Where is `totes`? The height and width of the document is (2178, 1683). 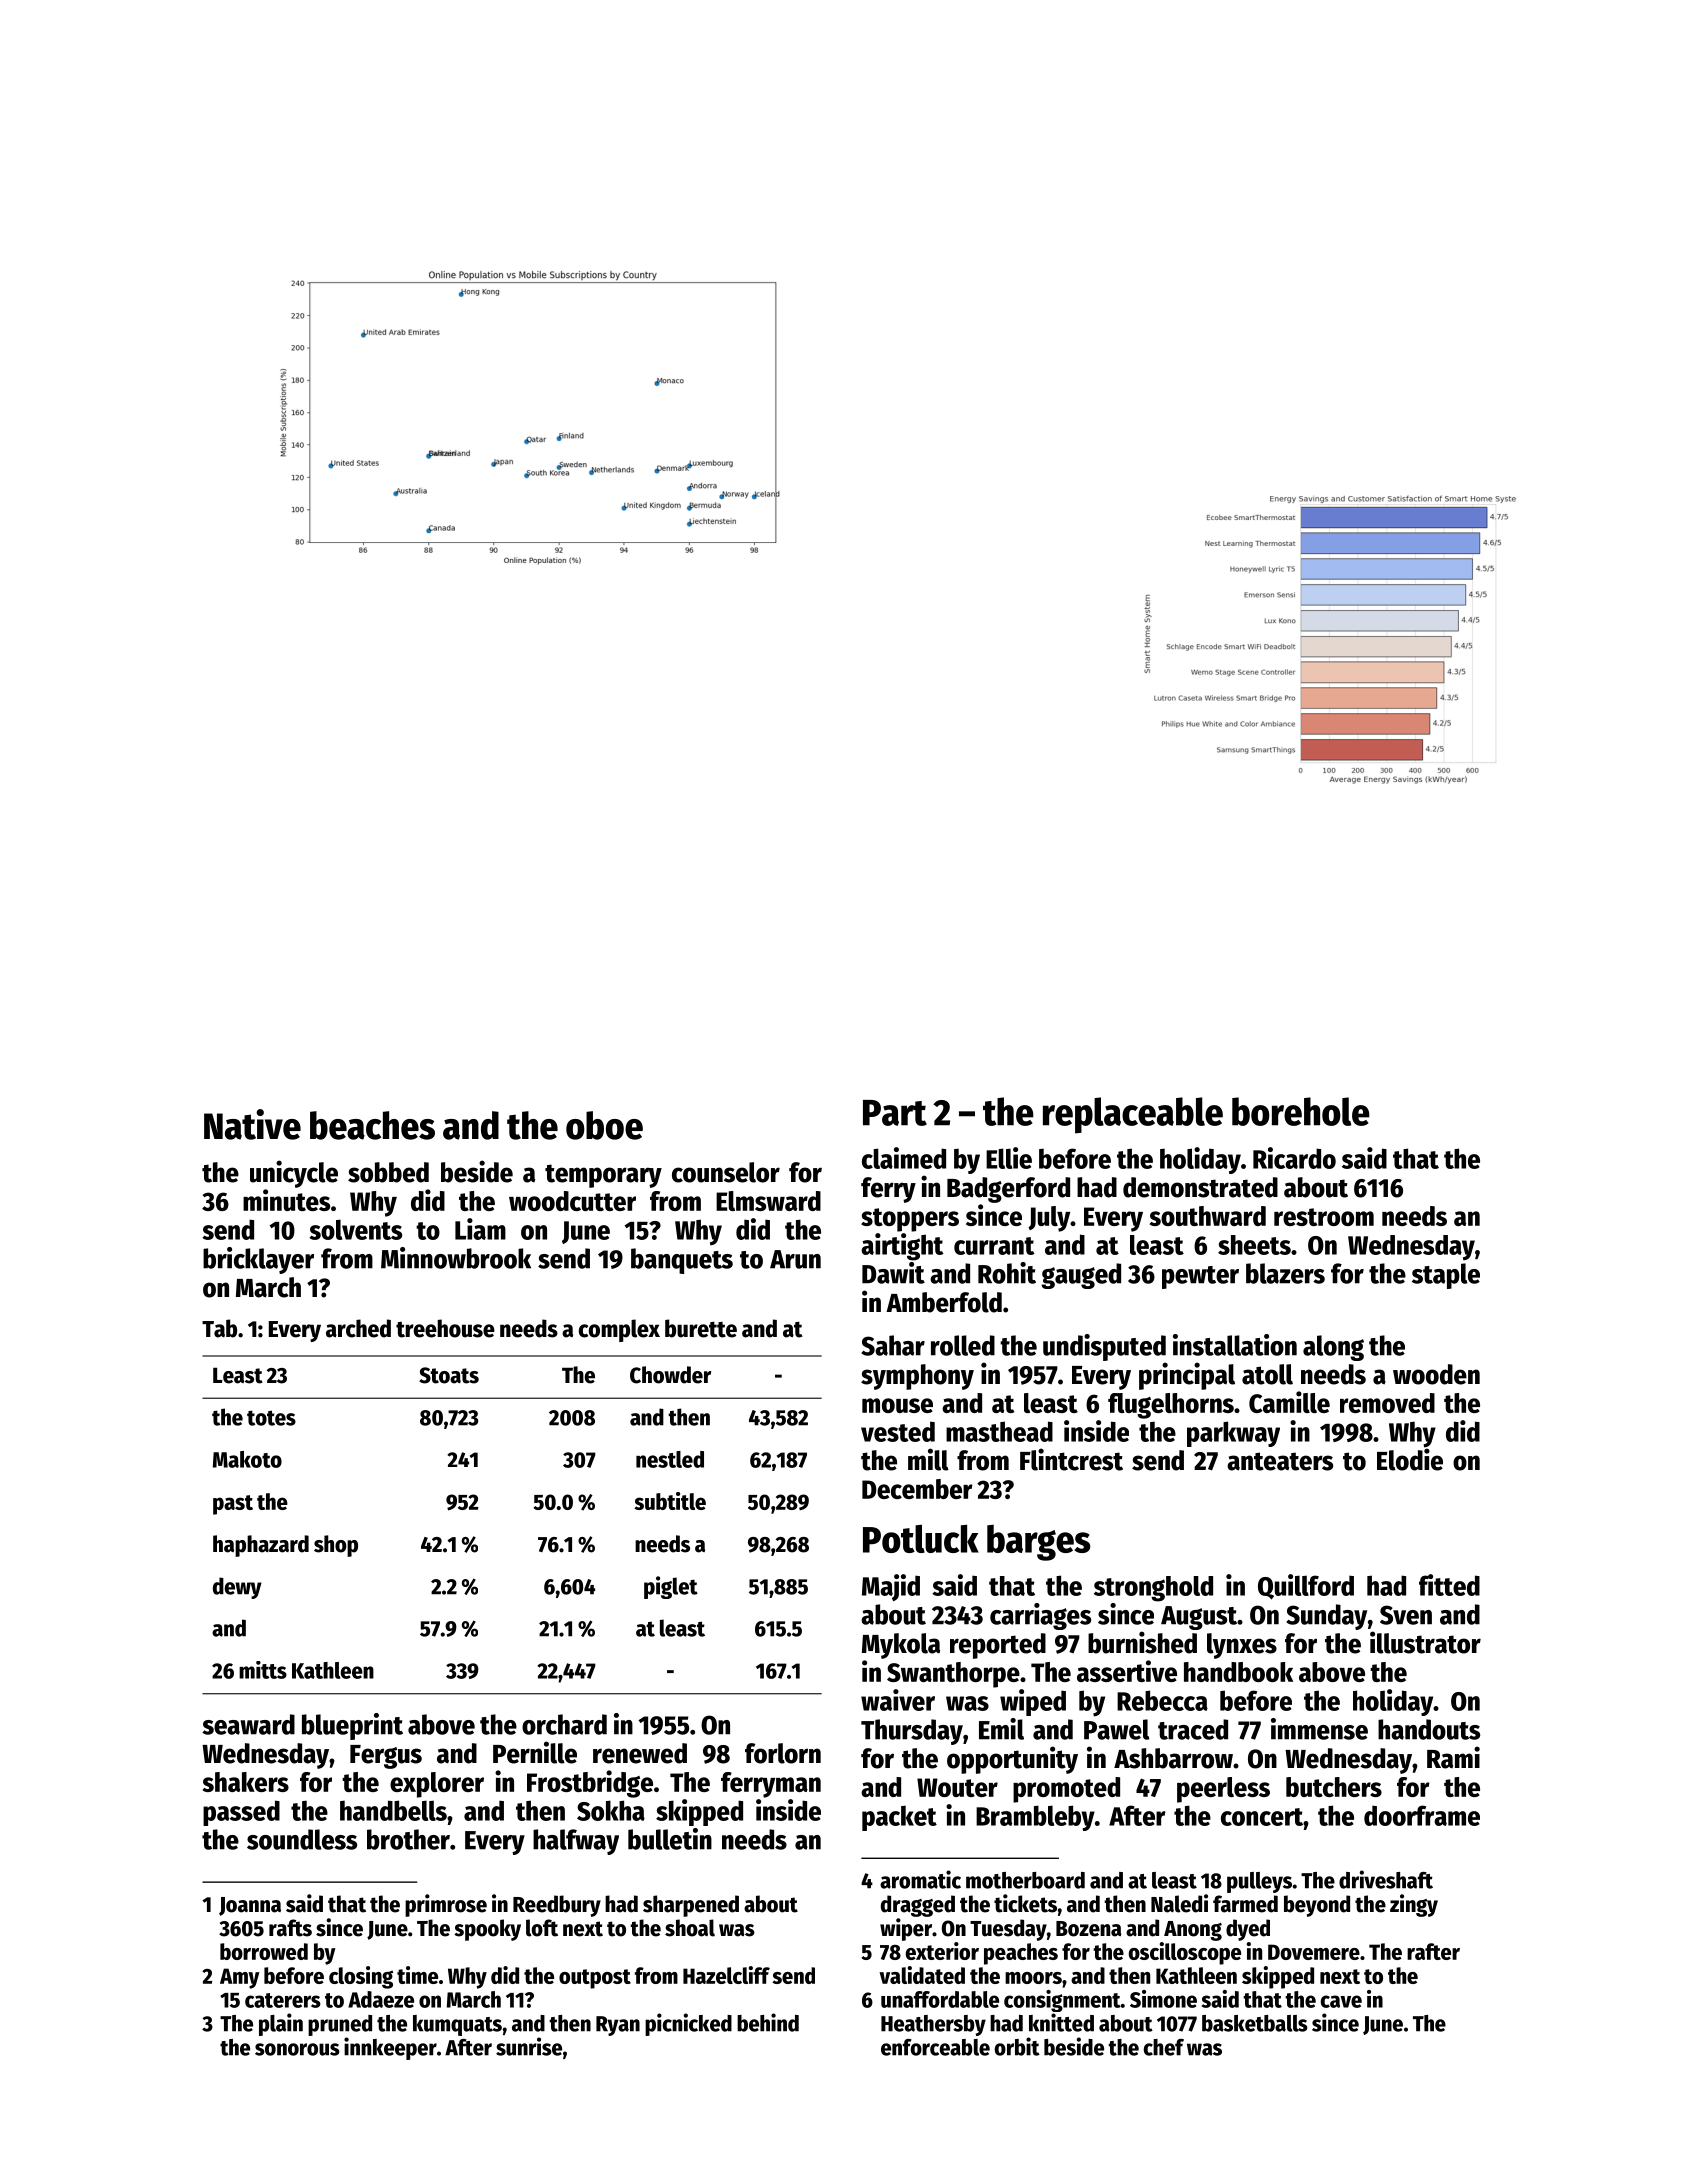 totes is located at coordinates (271, 1418).
